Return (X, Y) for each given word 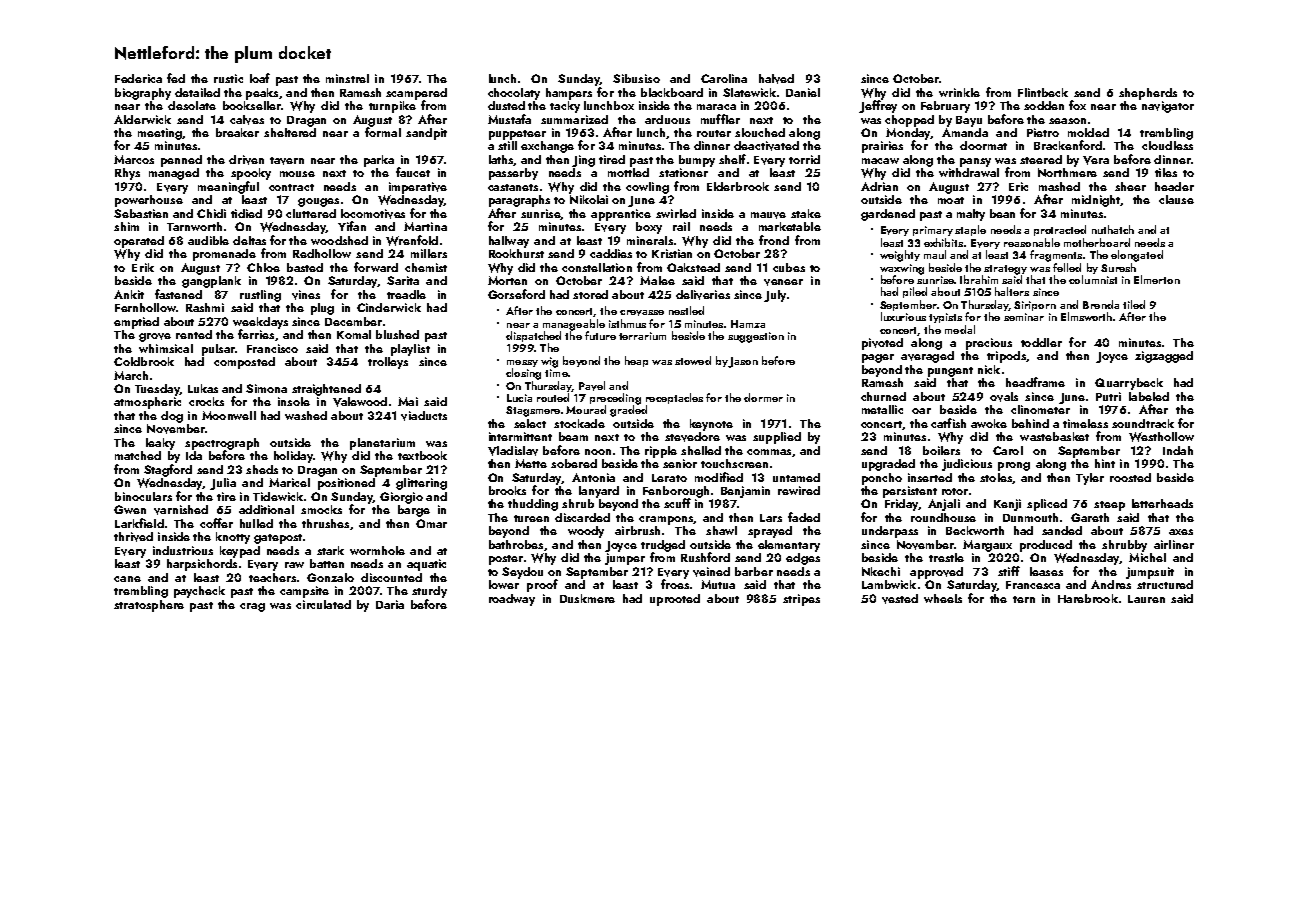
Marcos (134, 159)
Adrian (879, 186)
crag (252, 607)
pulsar (218, 350)
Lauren (1146, 599)
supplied (777, 438)
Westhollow (1161, 437)
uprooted (675, 600)
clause (1176, 199)
